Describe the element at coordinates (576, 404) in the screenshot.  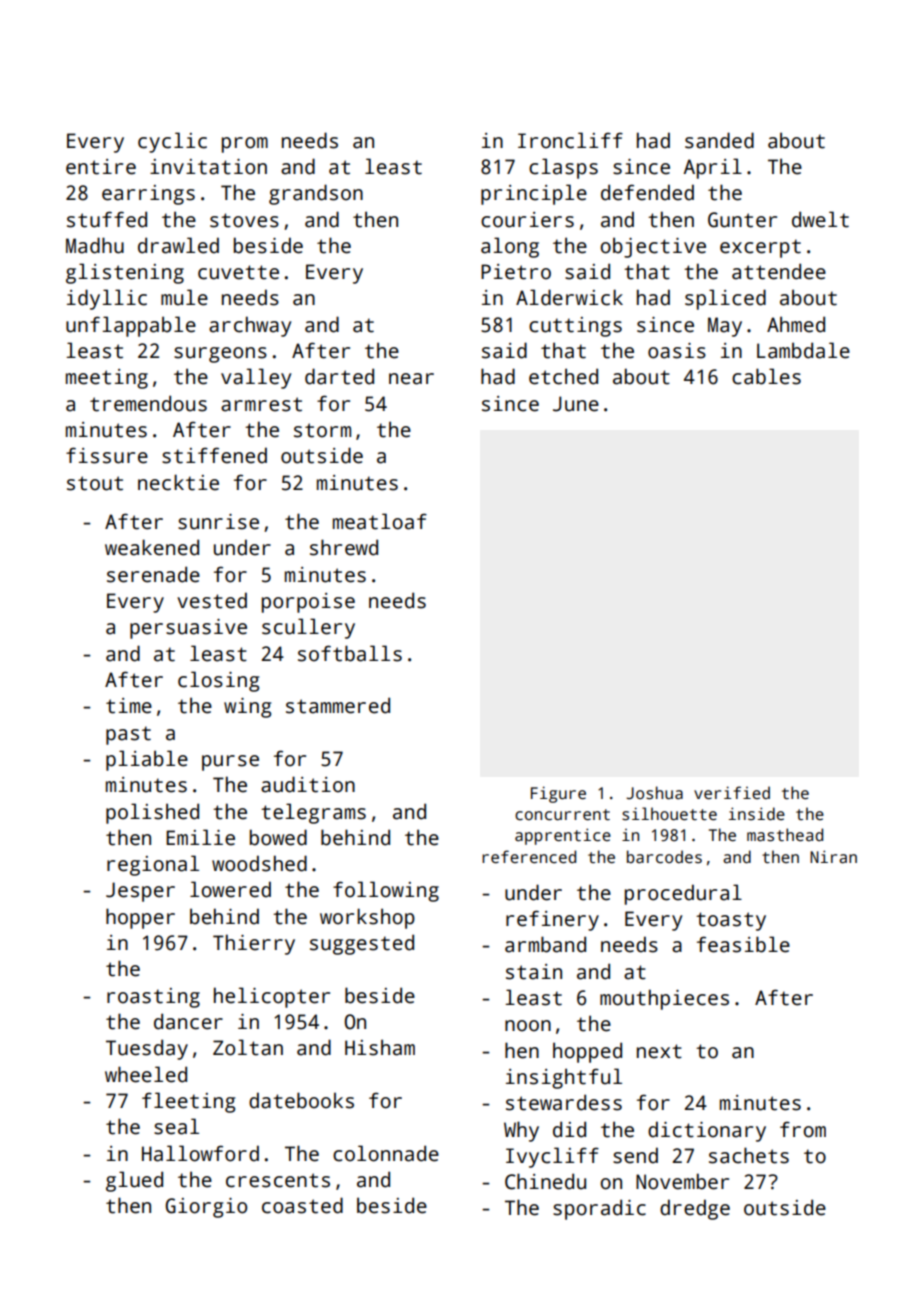
I see `June` at that location.
